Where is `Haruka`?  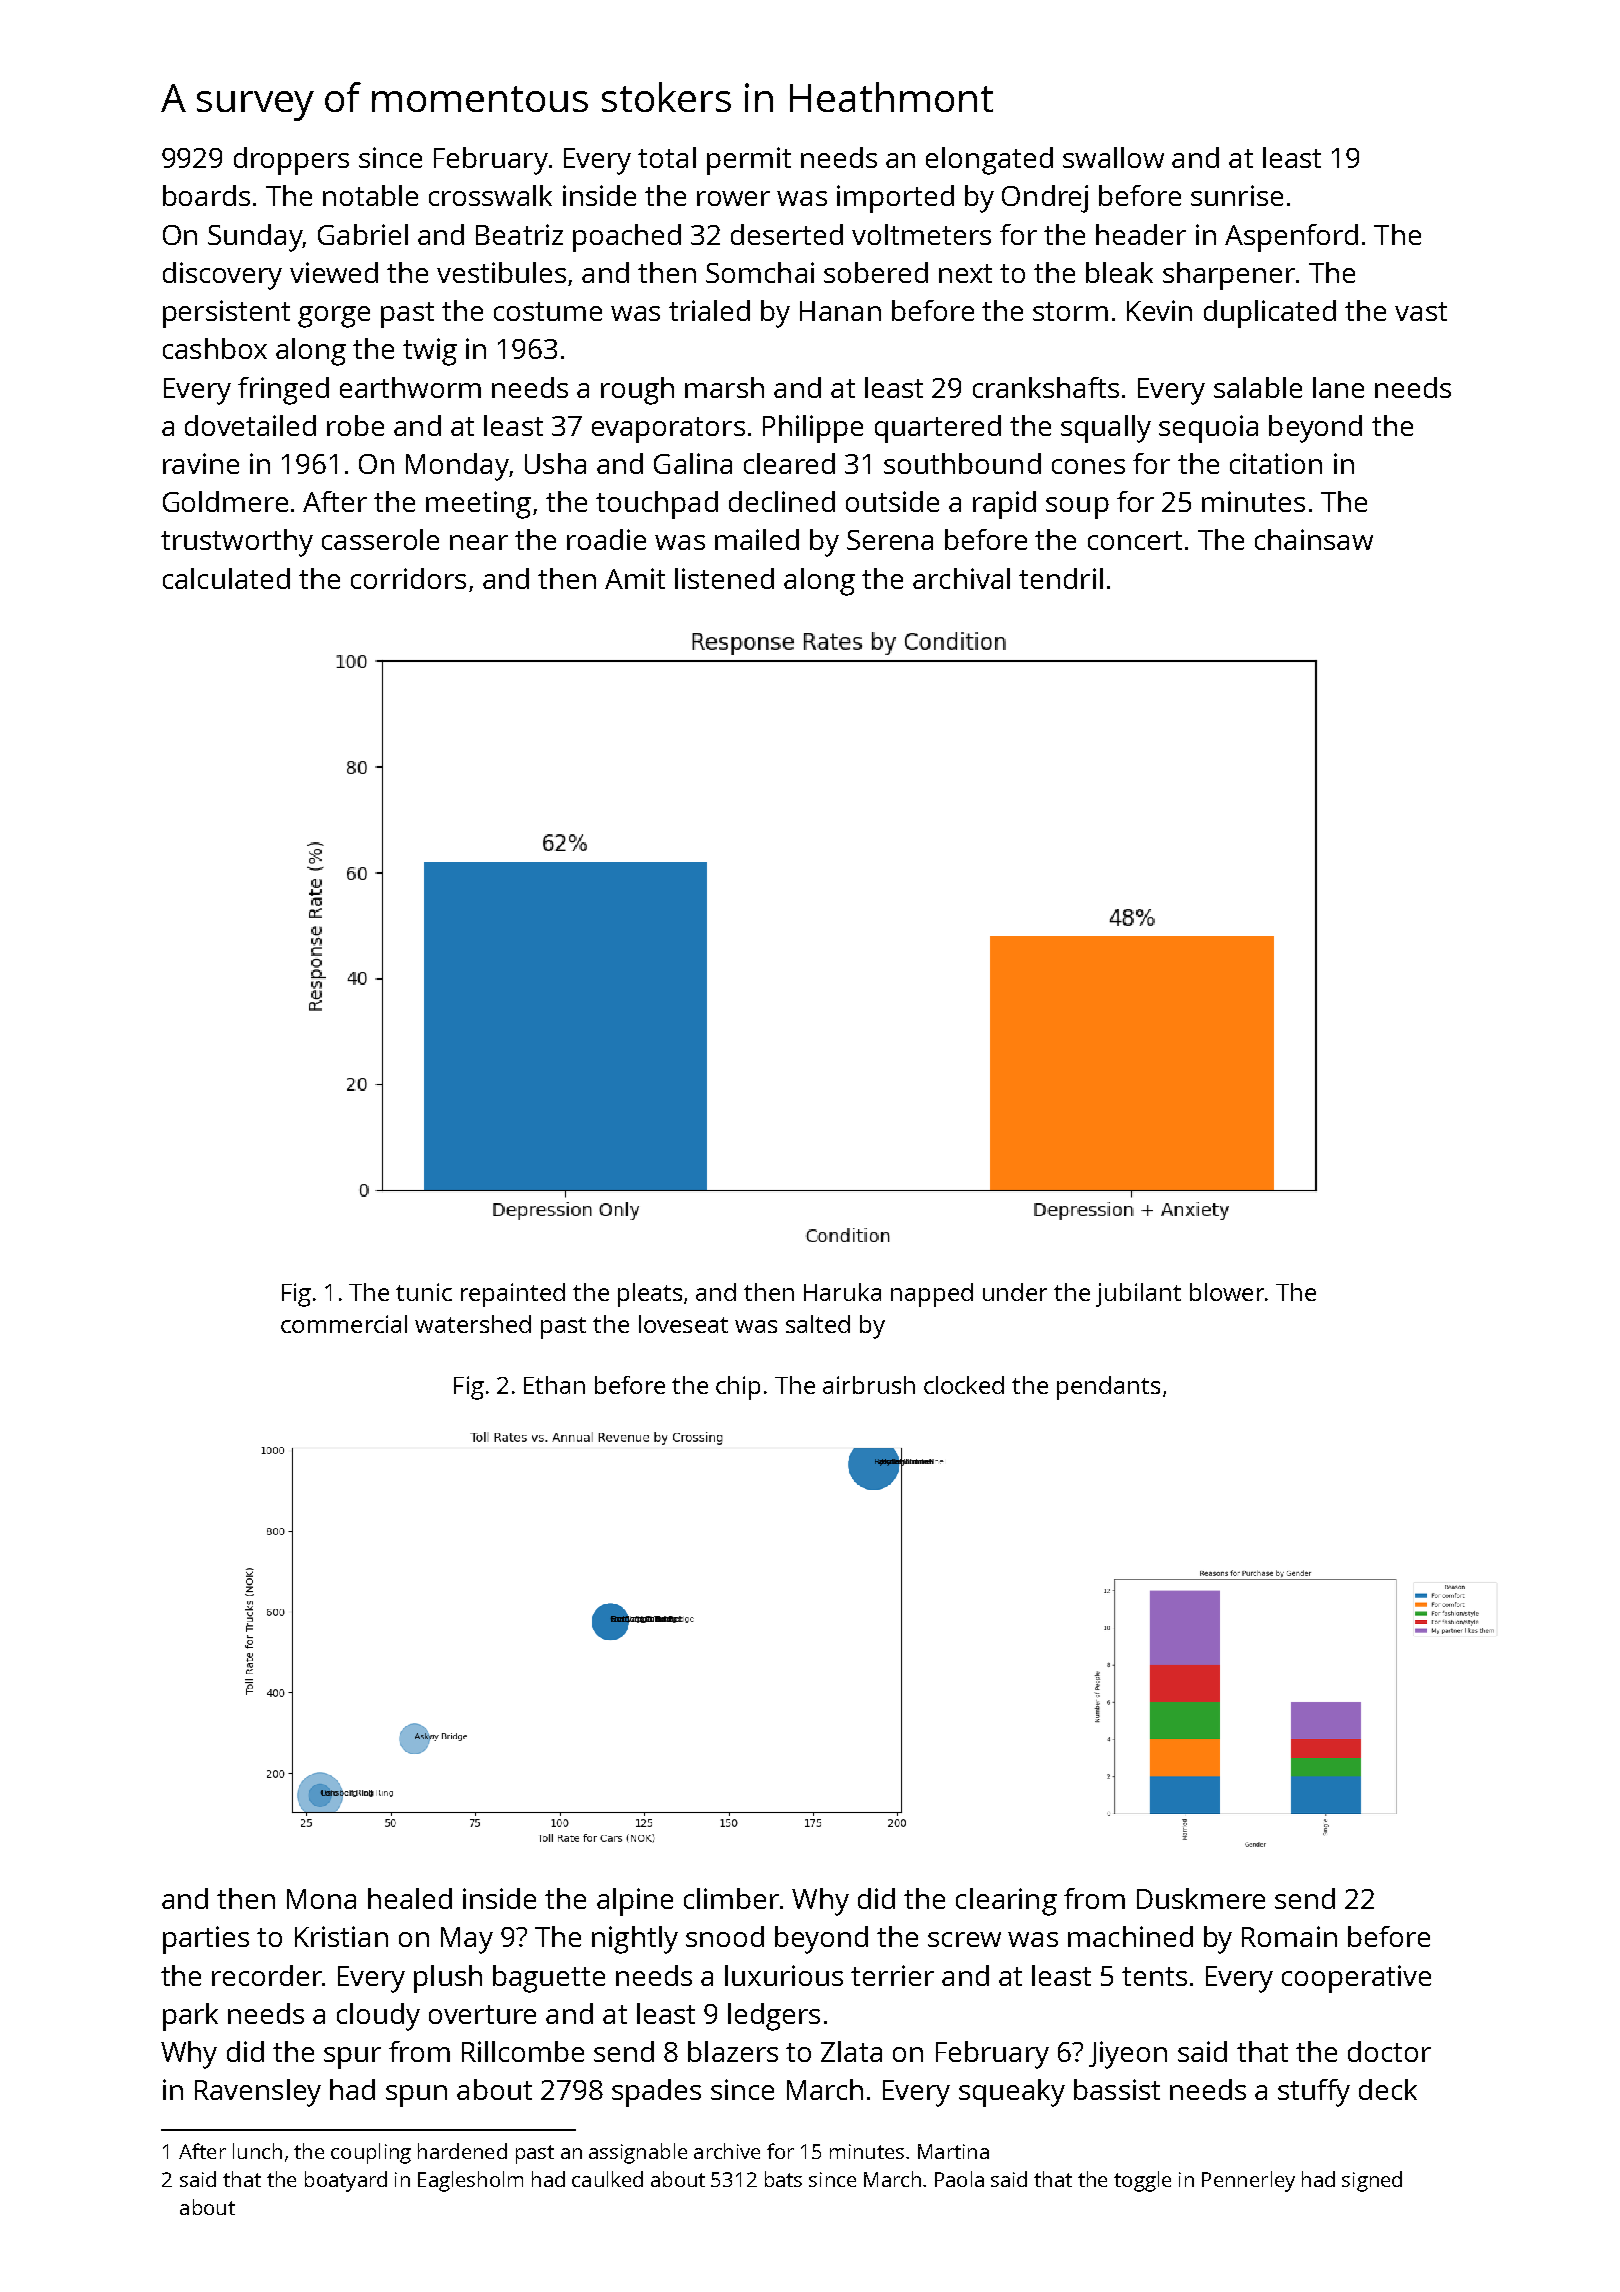 Haruka is located at coordinates (842, 1292).
